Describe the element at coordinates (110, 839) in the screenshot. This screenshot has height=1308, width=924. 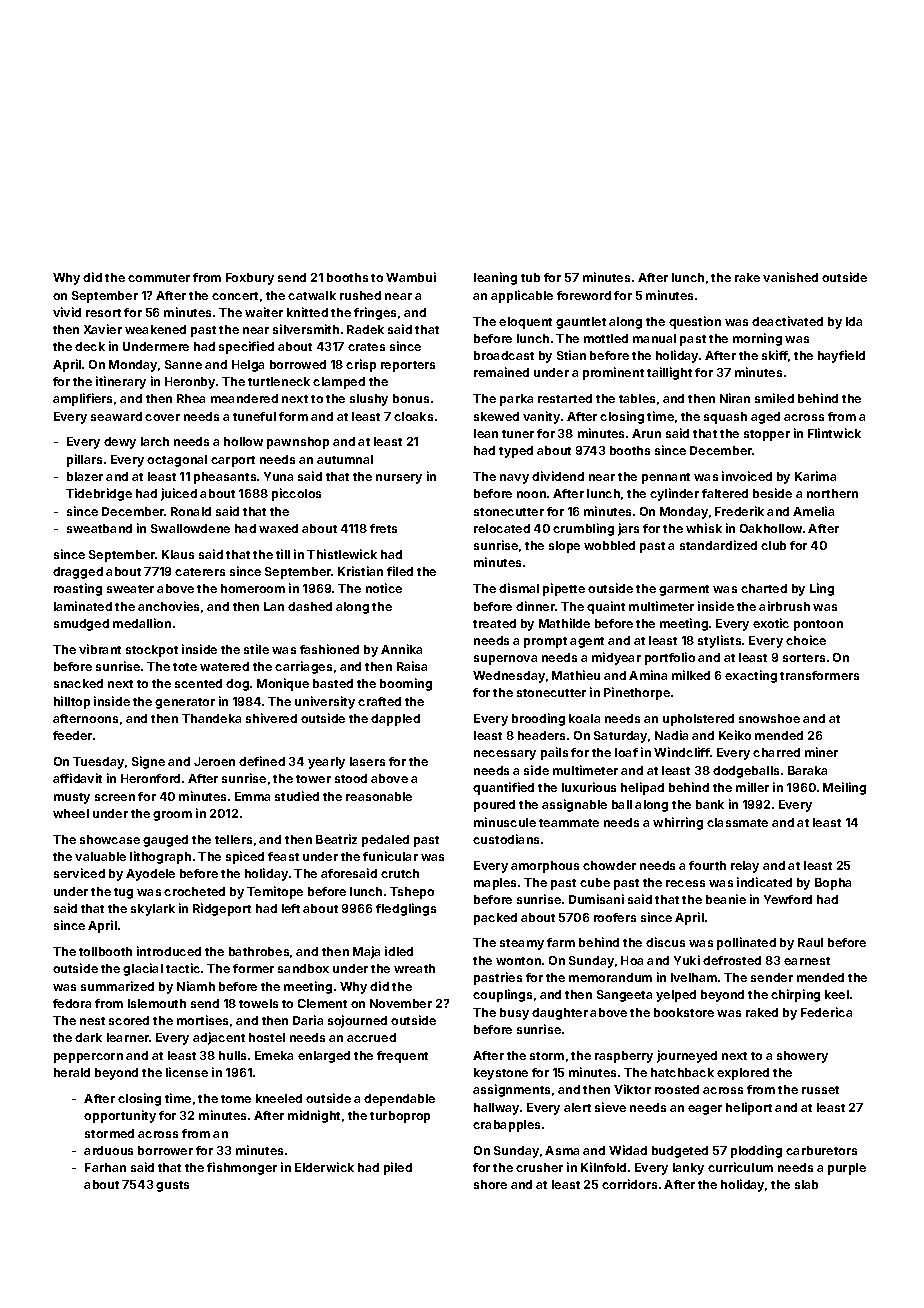
I see `showcase` at that location.
